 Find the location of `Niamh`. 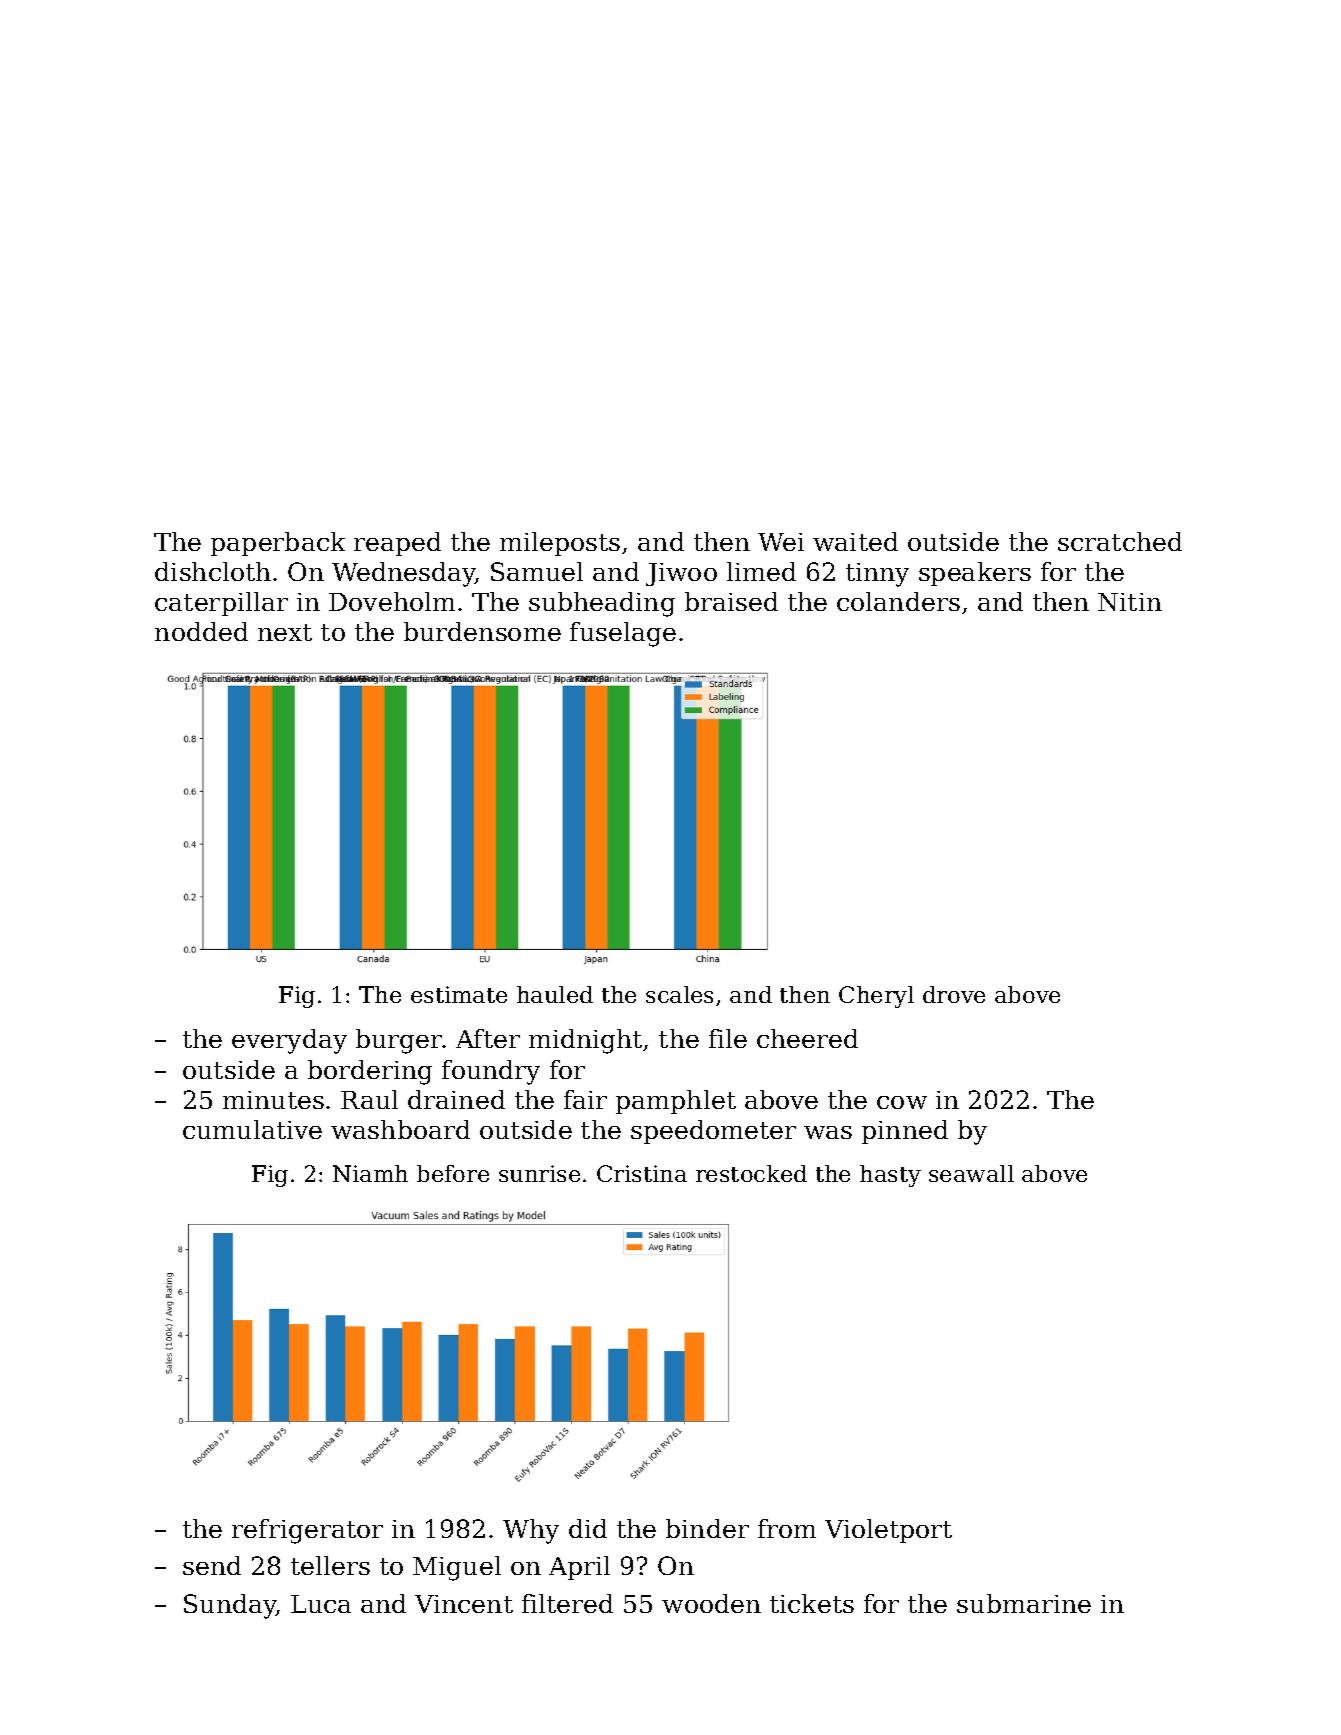

Niamh is located at coordinates (370, 1173).
